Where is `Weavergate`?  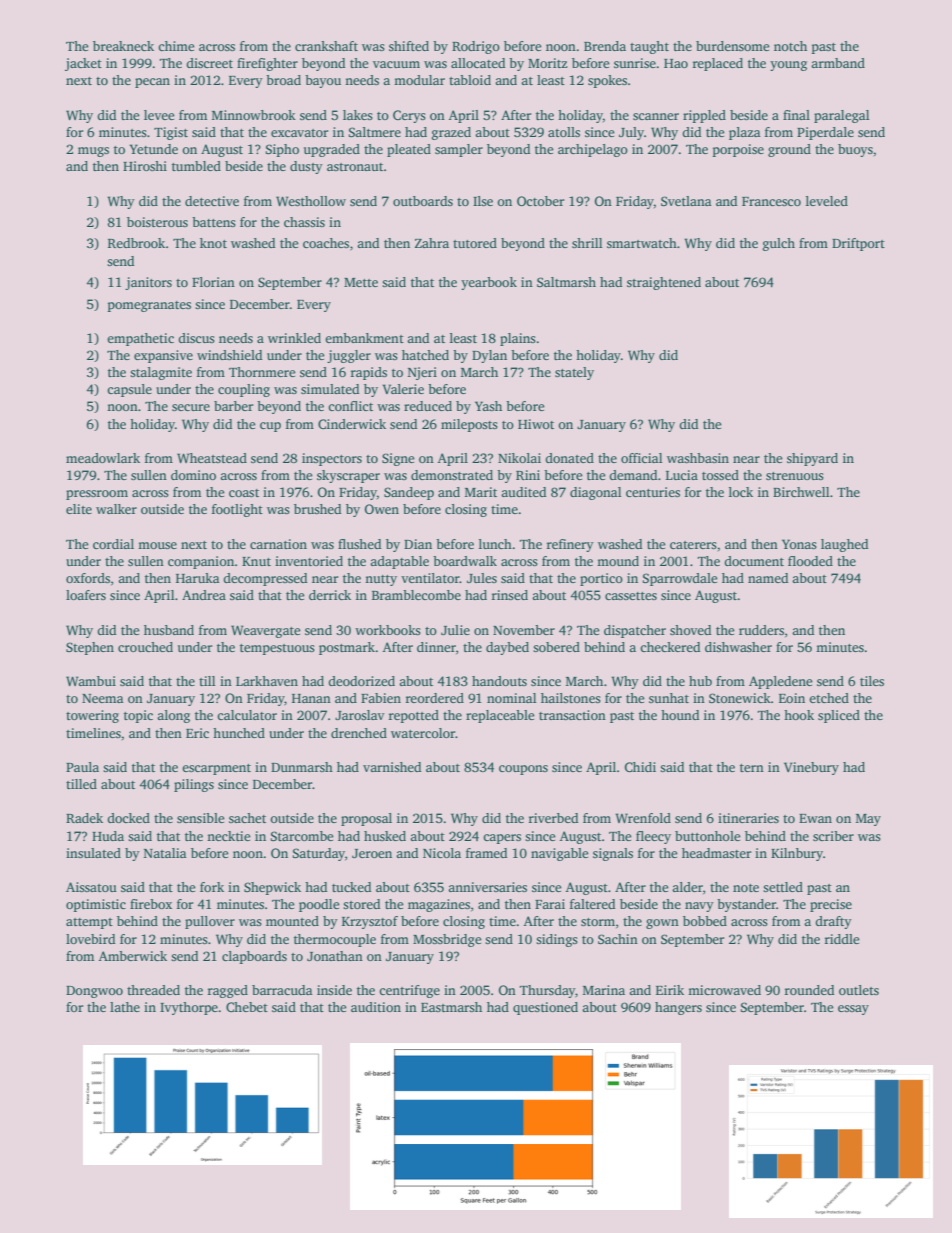 Weavergate is located at coordinates (266, 631).
